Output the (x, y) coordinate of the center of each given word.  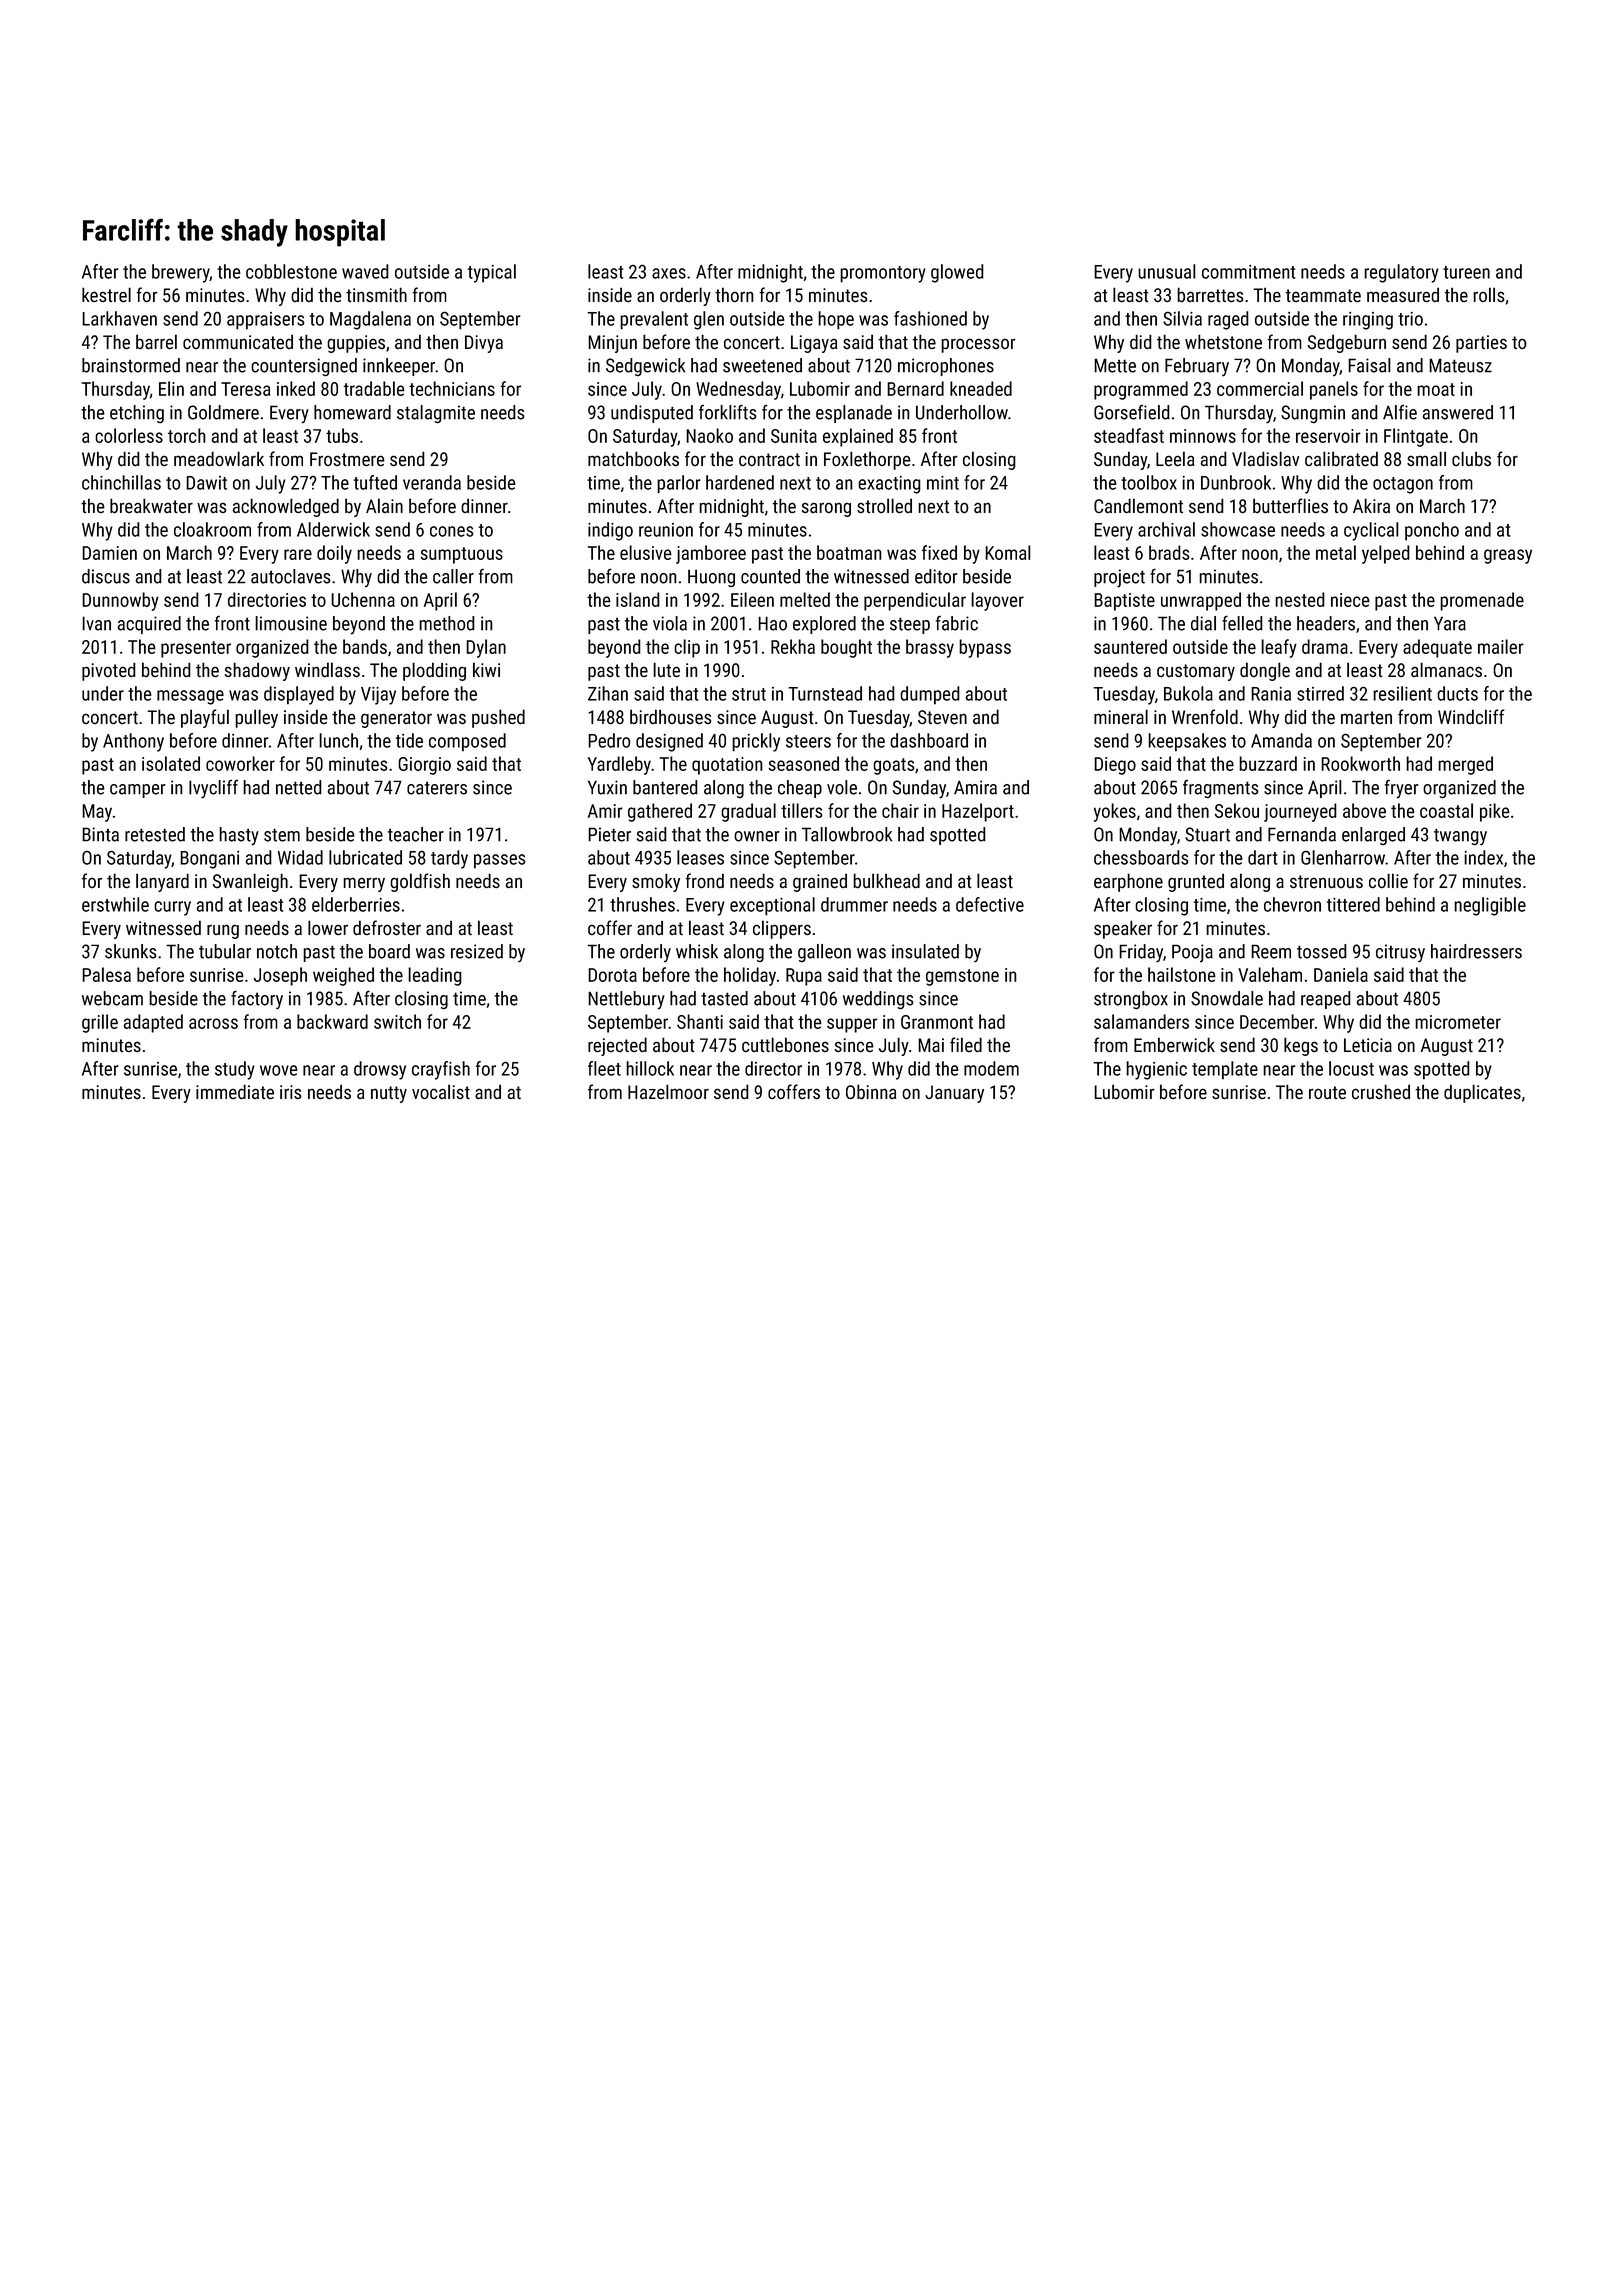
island (638, 599)
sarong (826, 510)
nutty (389, 1094)
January (954, 1094)
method (447, 623)
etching (137, 414)
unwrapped (1201, 601)
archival (1166, 529)
